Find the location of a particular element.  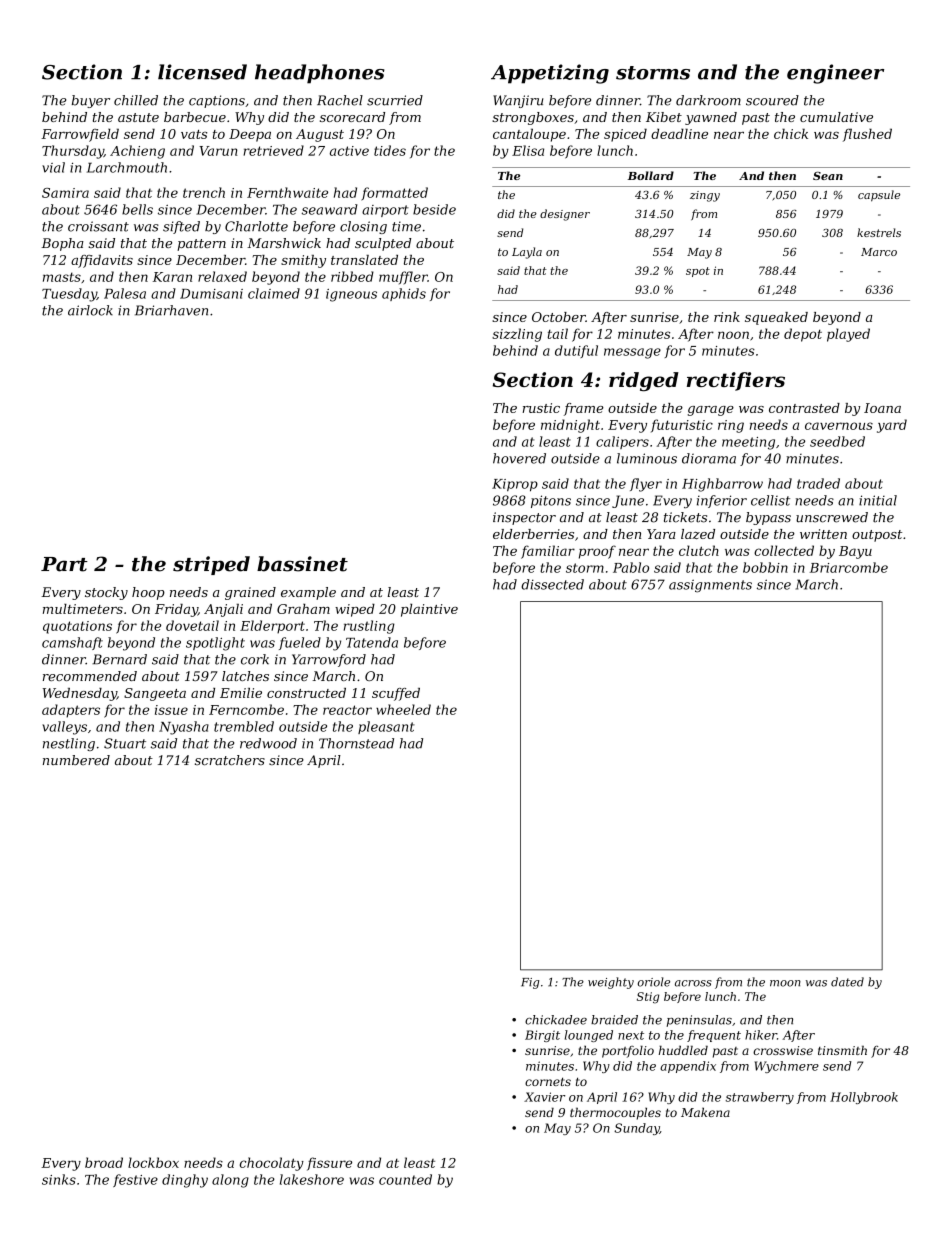

counted is located at coordinates (405, 1179).
